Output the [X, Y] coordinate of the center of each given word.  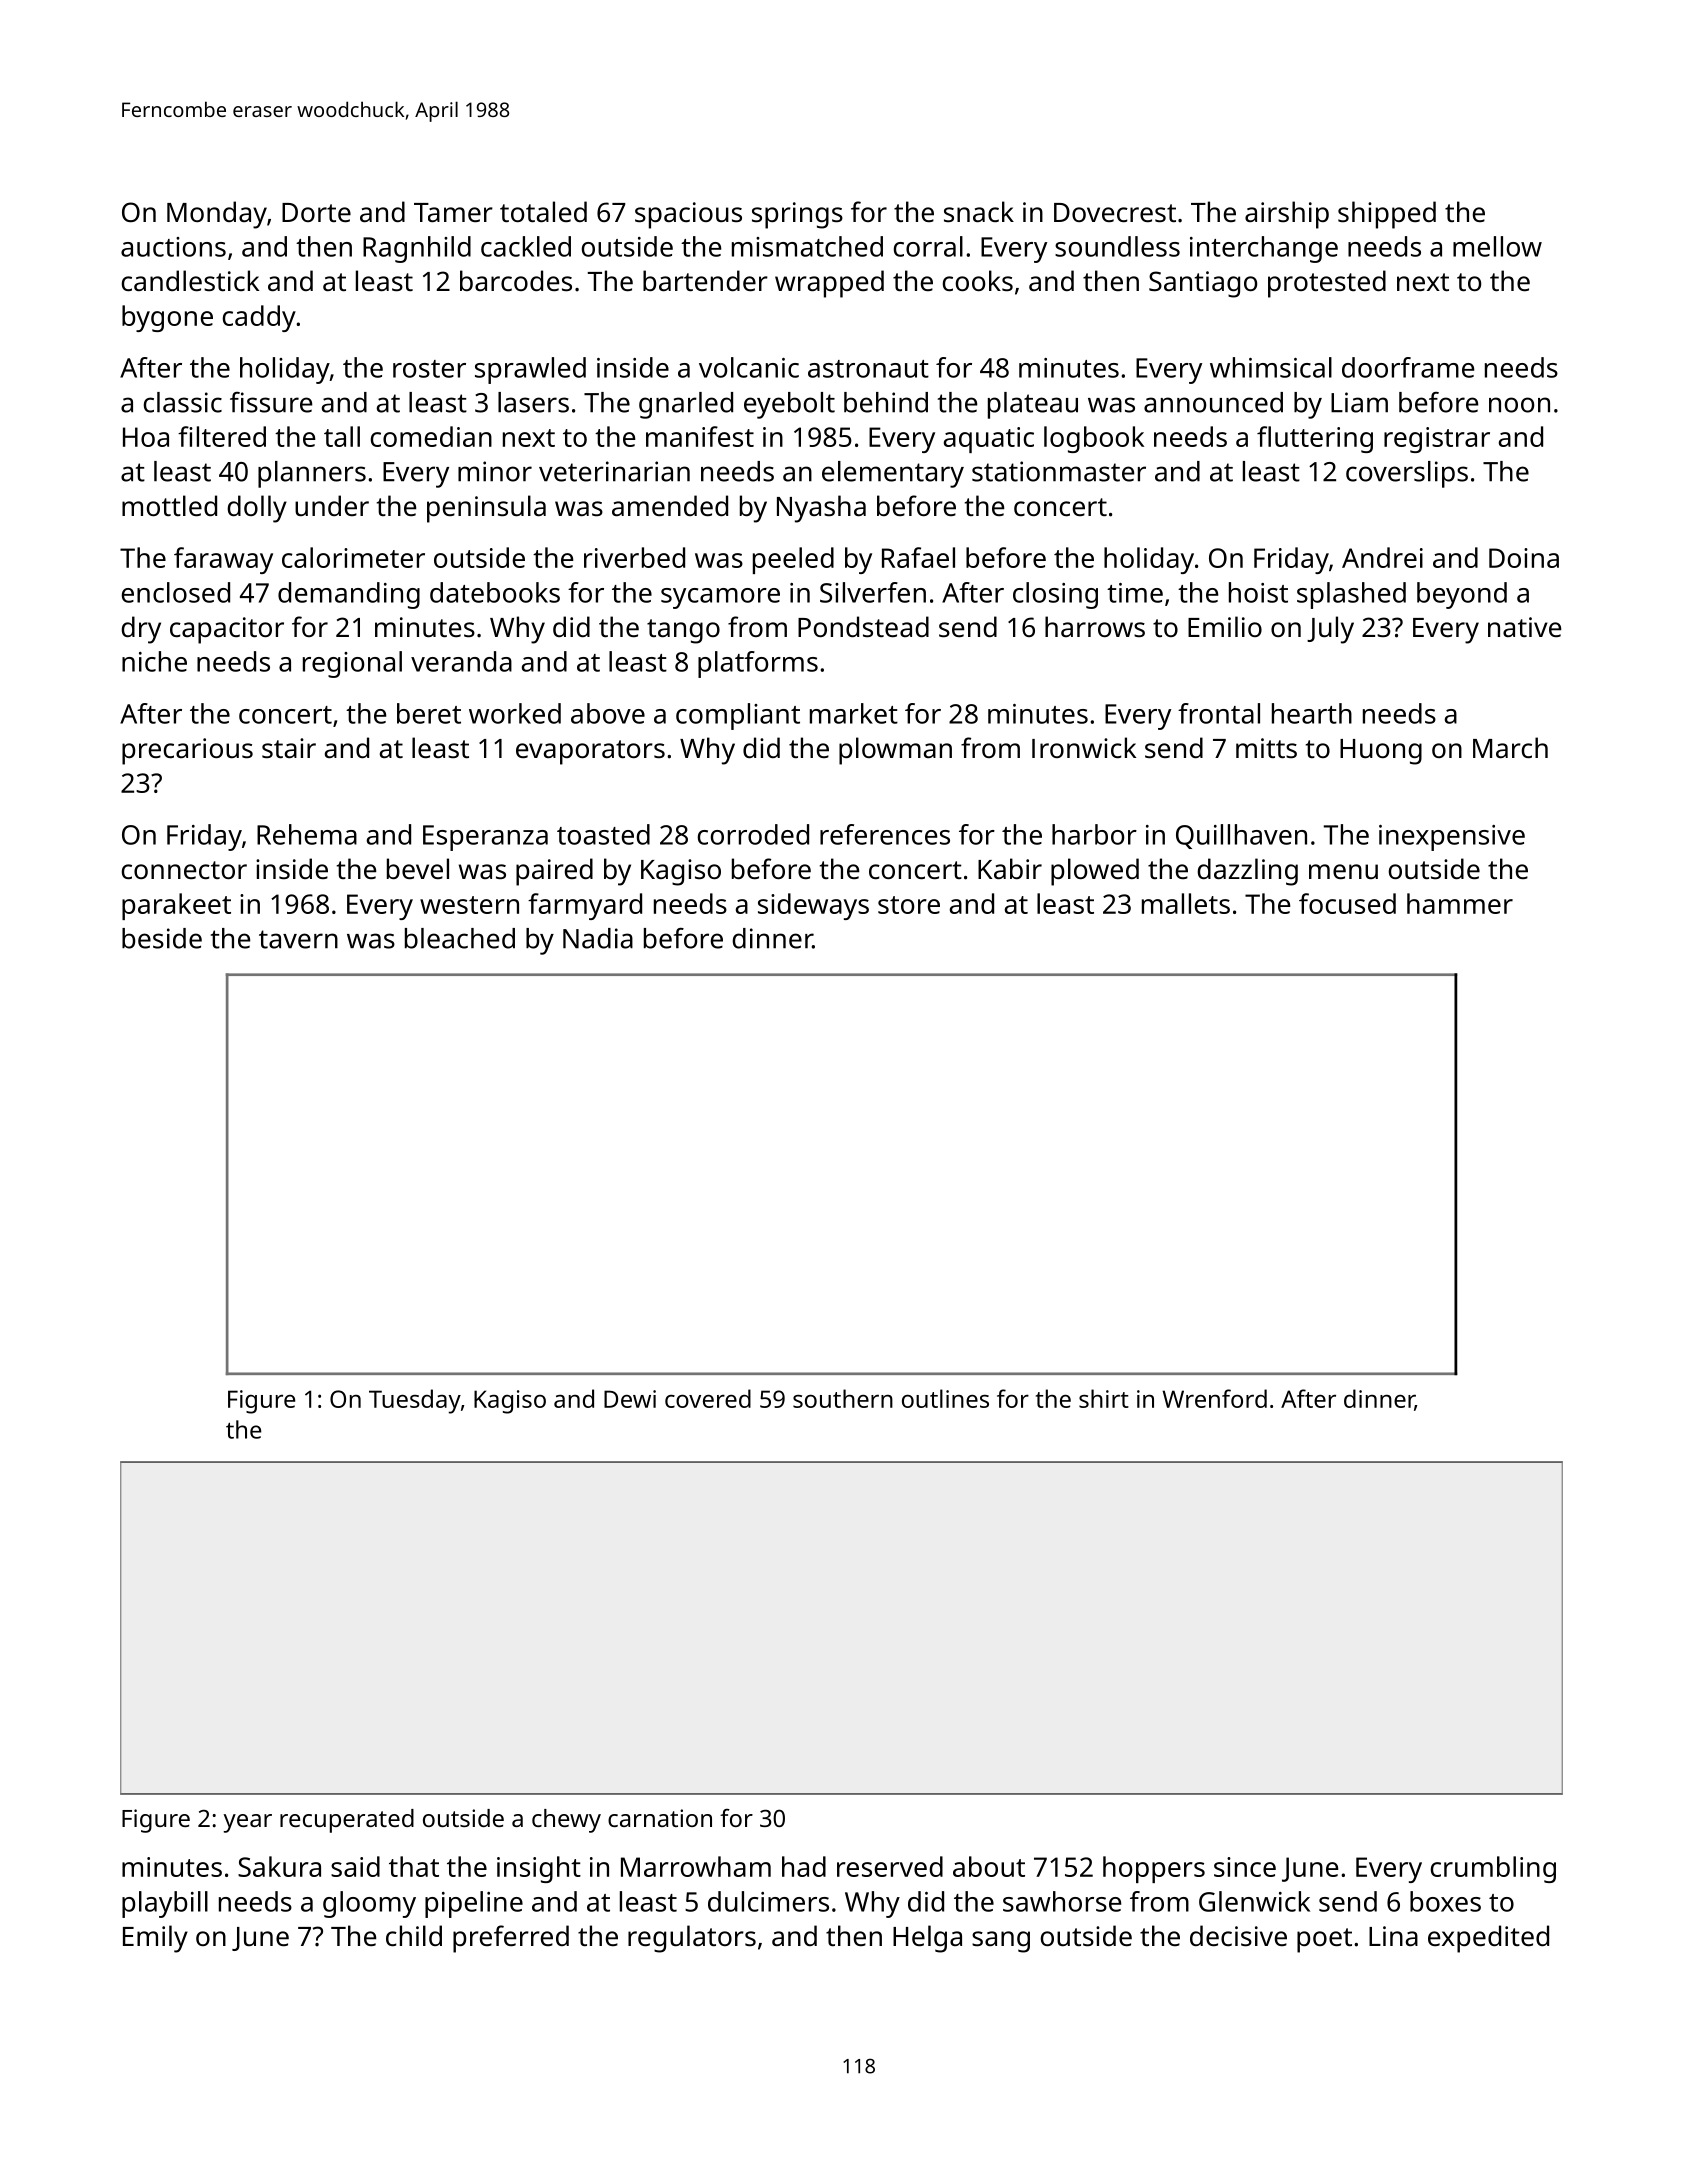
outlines [945, 1398]
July [1330, 630]
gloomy [369, 1904]
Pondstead [863, 627]
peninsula [486, 509]
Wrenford [1214, 1398]
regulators [692, 1939]
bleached [460, 938]
